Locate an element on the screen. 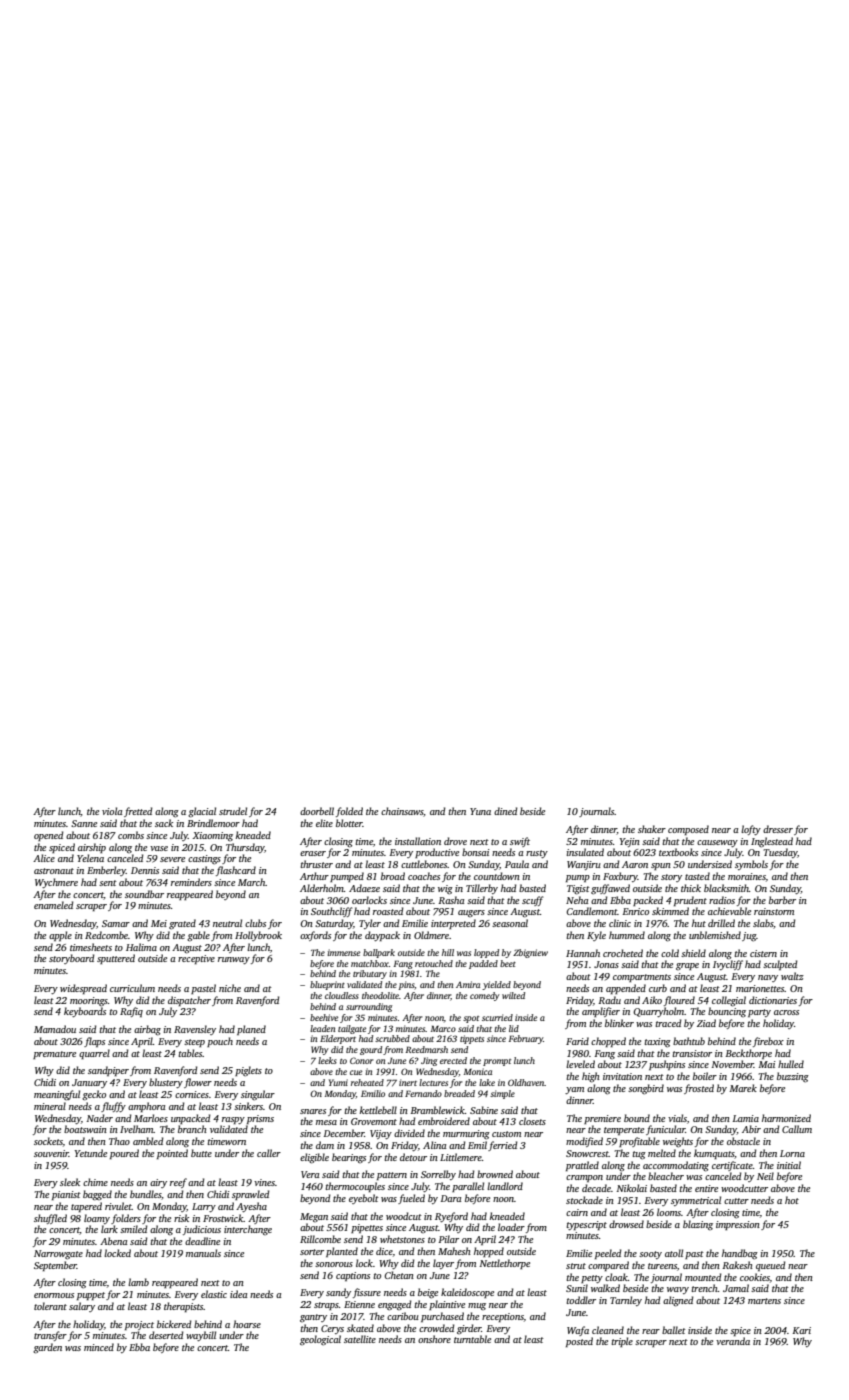  queued is located at coordinates (770, 1266).
